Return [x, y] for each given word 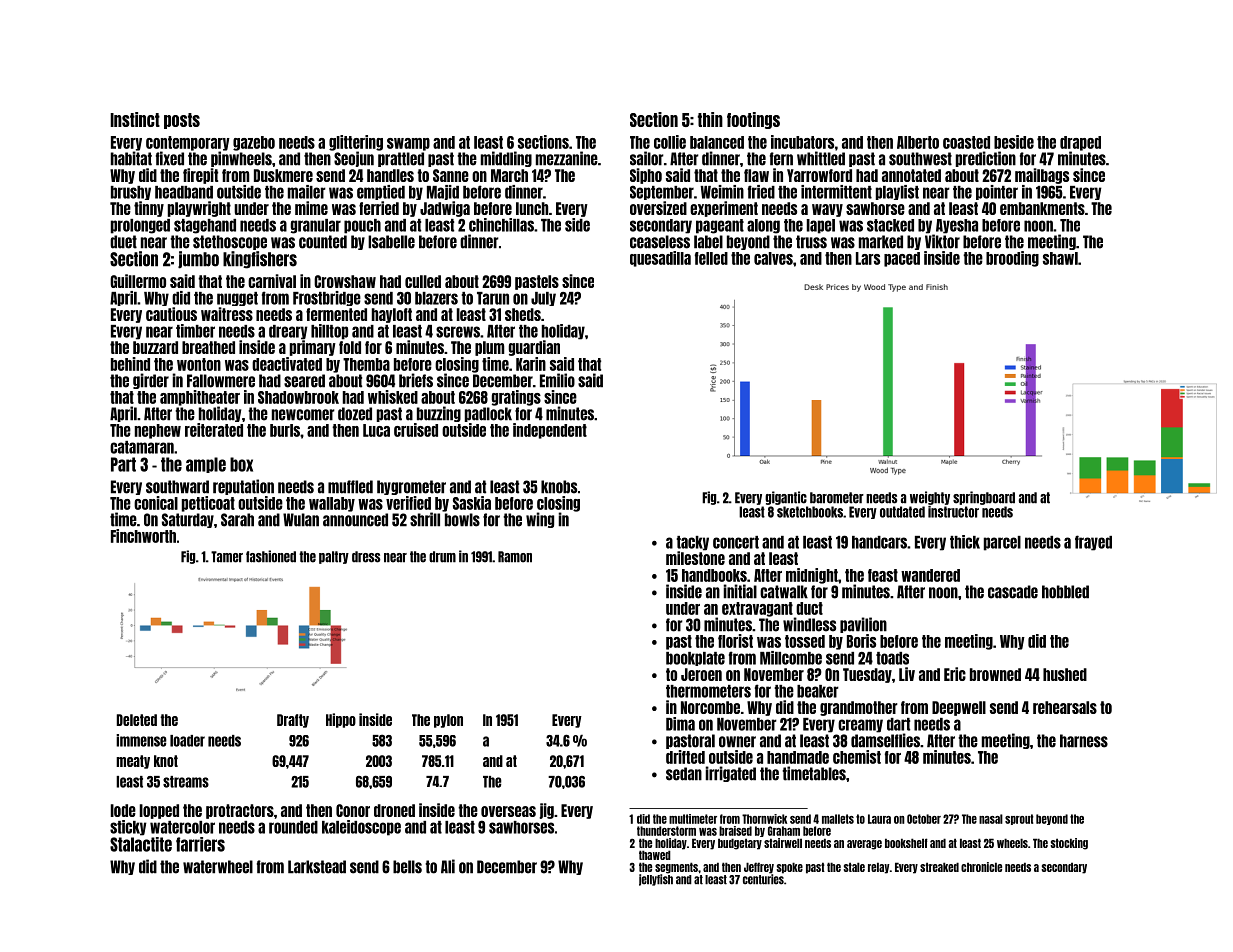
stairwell [783, 843]
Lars [868, 258]
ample [206, 465]
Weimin [722, 192]
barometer [837, 498]
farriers [200, 844]
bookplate [695, 659]
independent [550, 431]
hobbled [1065, 592]
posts [182, 121]
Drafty [293, 721]
